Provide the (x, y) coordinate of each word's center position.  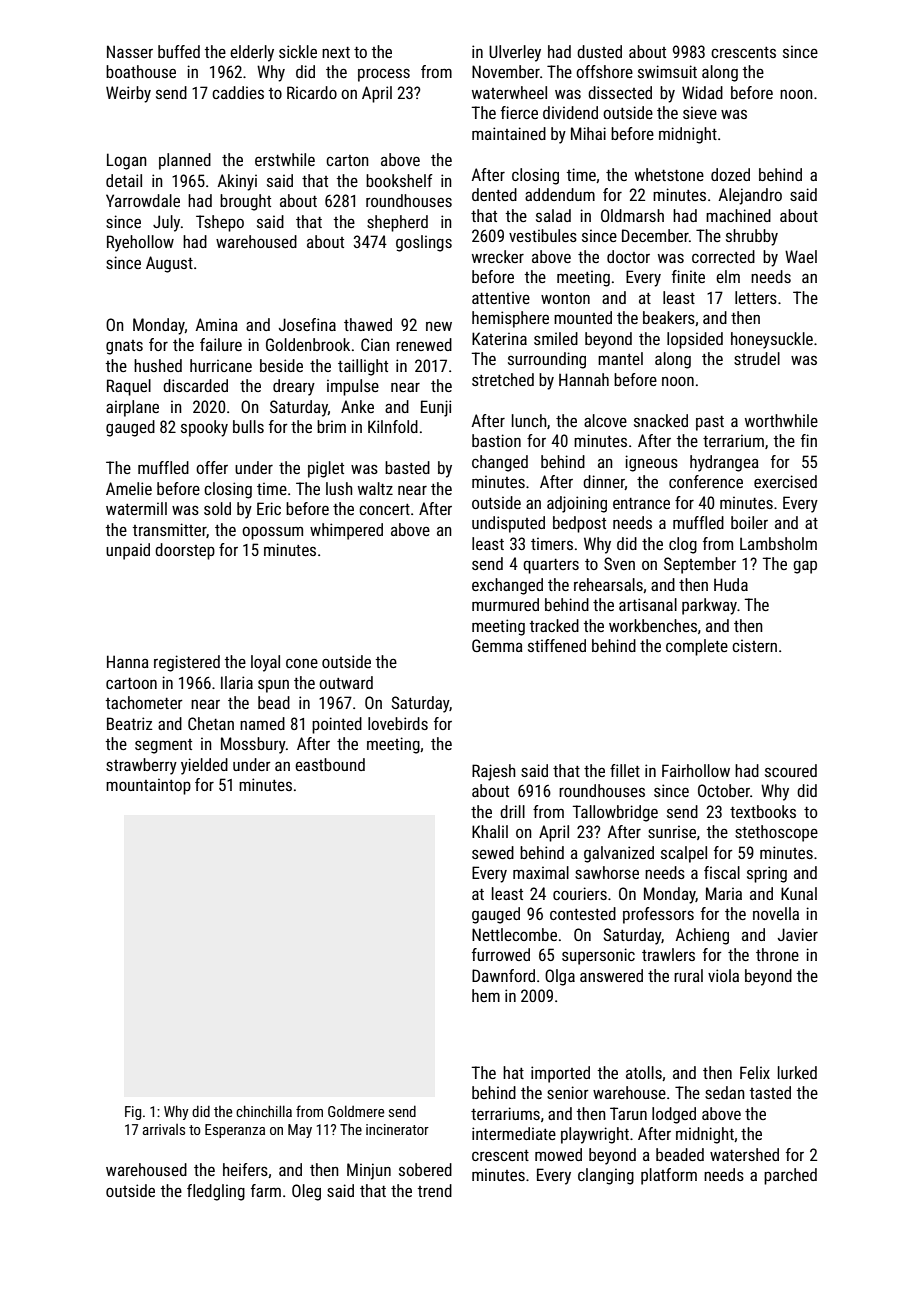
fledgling (216, 1192)
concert (384, 509)
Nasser (130, 51)
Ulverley (515, 53)
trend (435, 1190)
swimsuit (667, 71)
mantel (620, 358)
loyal (265, 663)
